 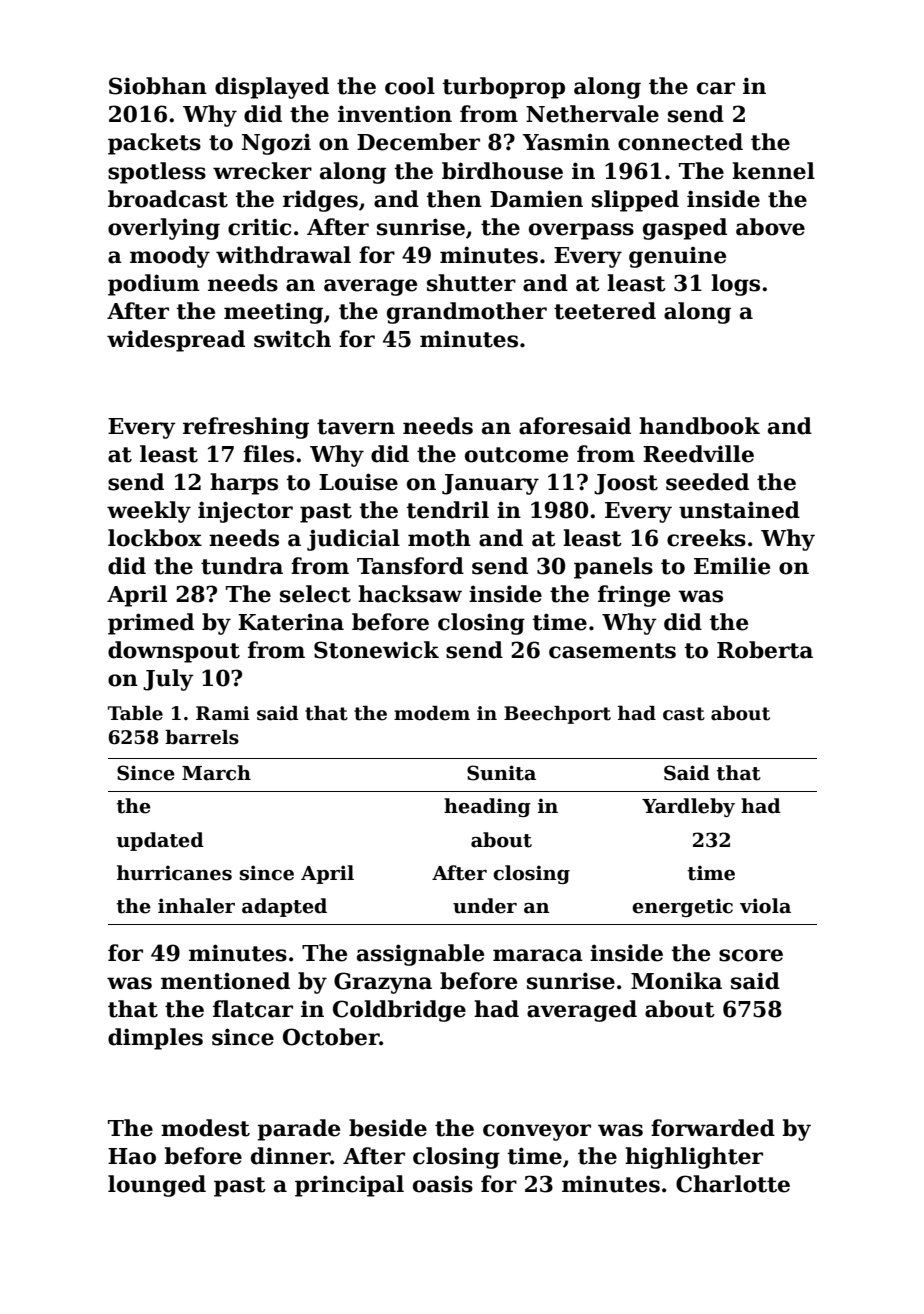 What do you see at coordinates (174, 873) in the screenshot?
I see `hurricanes` at bounding box center [174, 873].
